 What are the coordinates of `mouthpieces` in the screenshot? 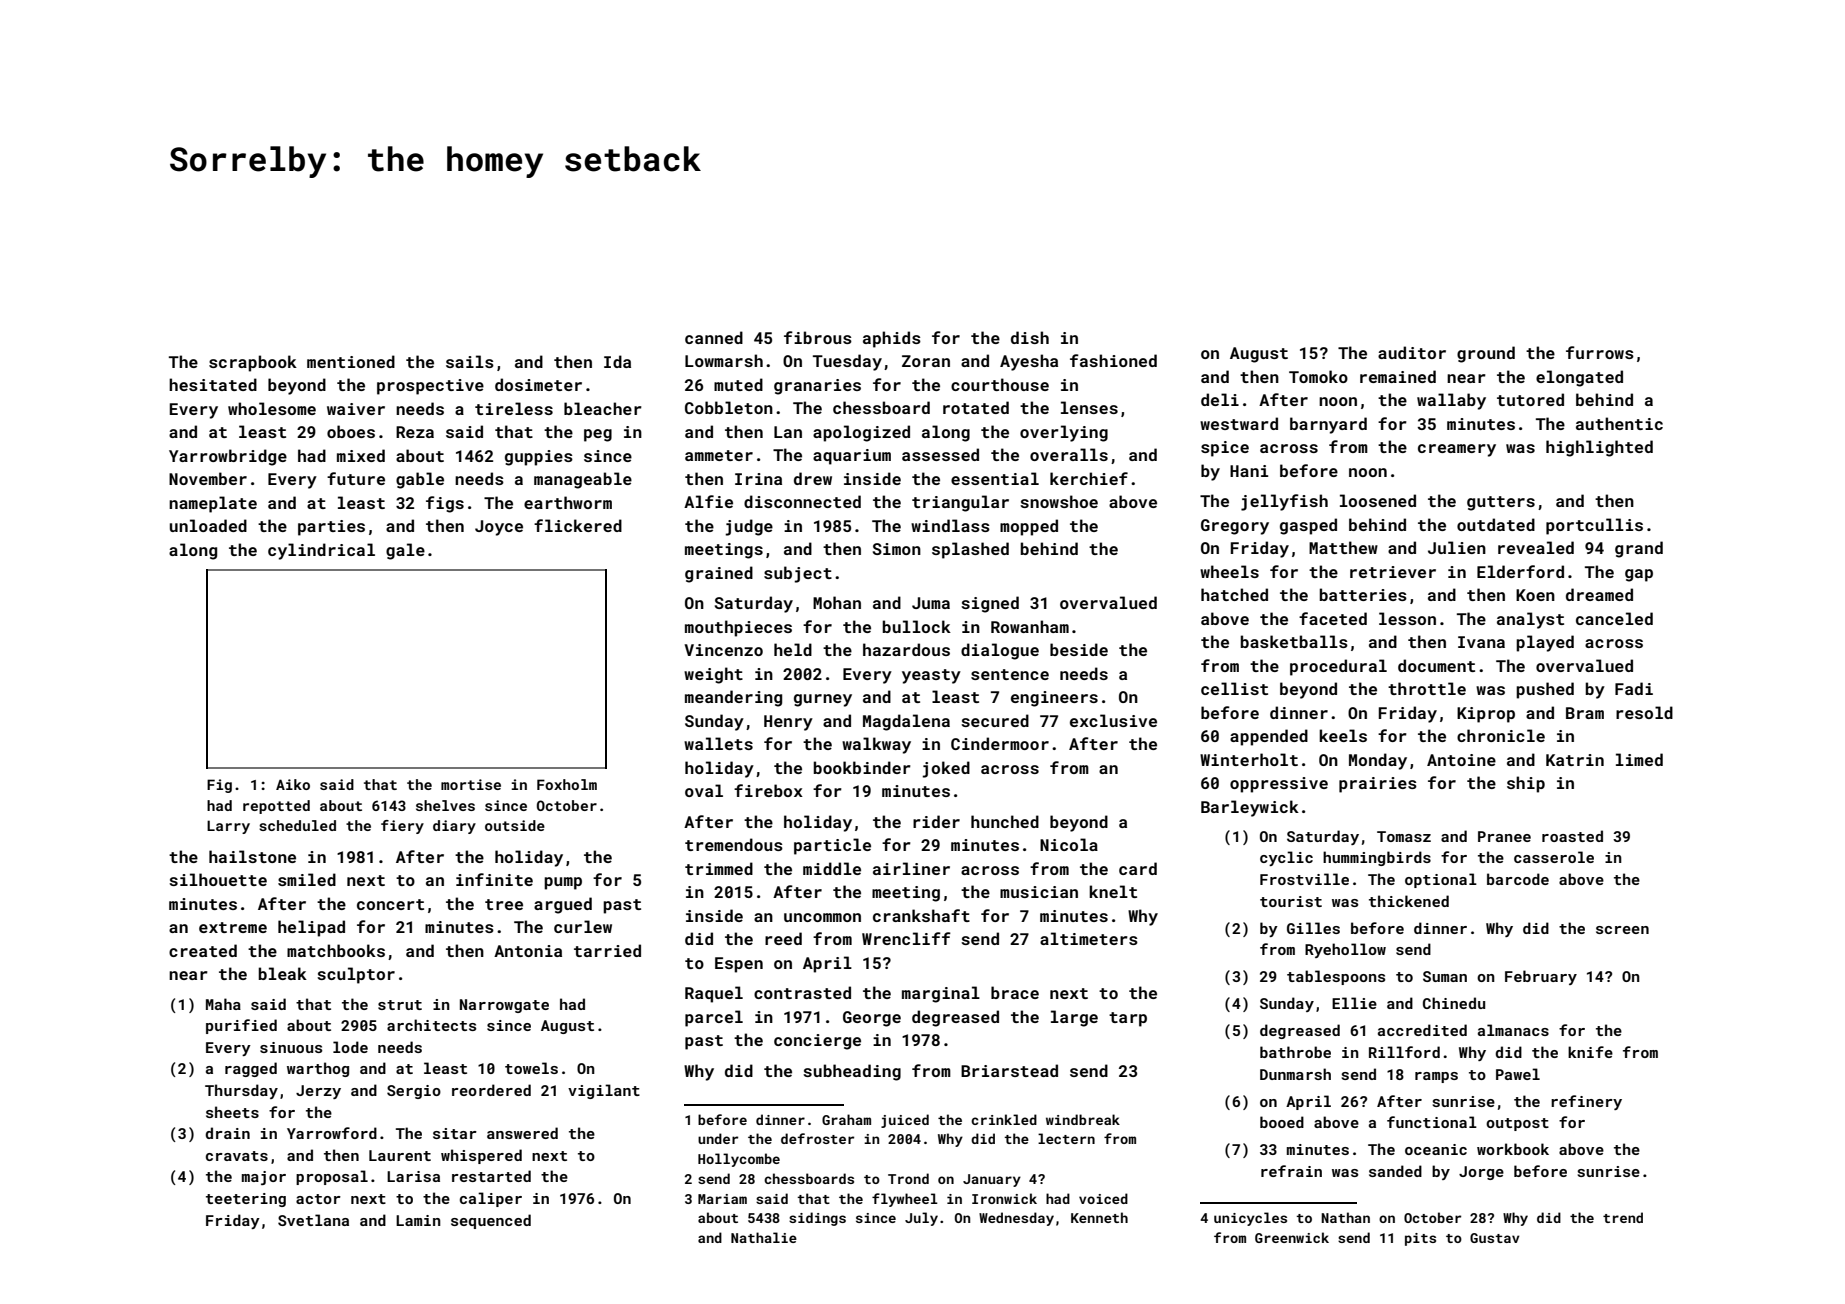 It's located at (738, 628).
